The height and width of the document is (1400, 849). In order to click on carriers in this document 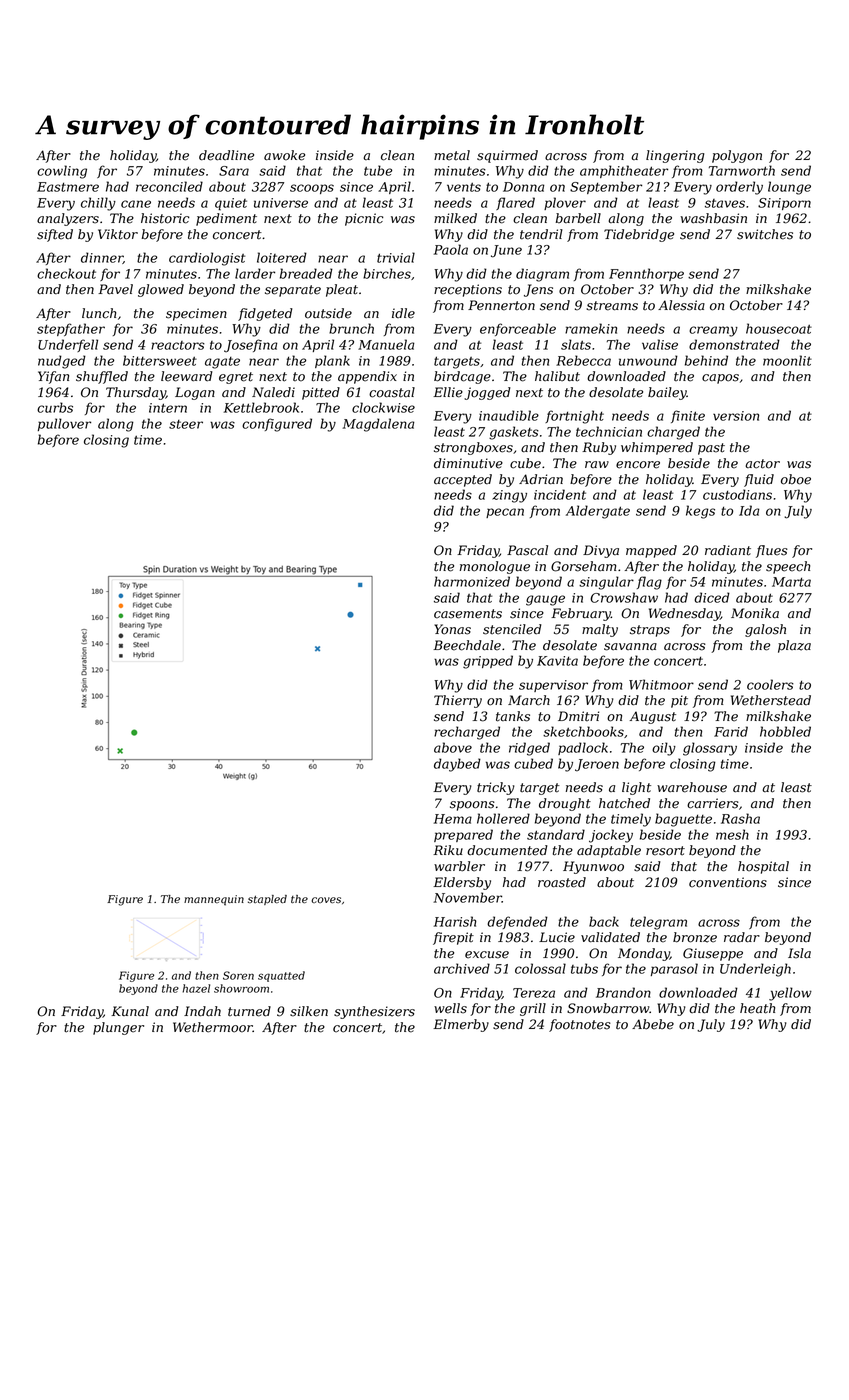, I will do `click(713, 803)`.
